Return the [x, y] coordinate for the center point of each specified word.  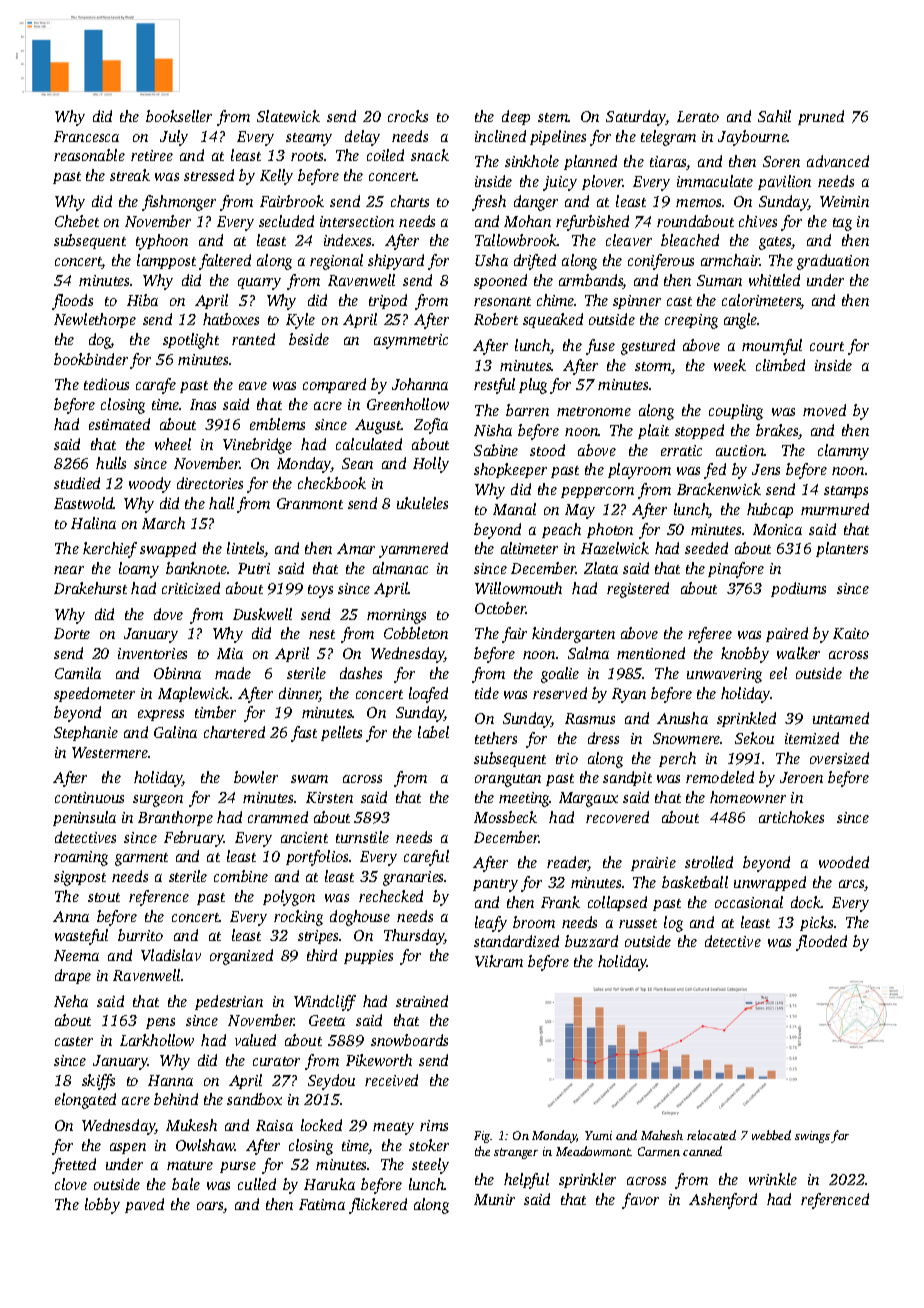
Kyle [300, 321]
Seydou [331, 1082]
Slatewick [288, 116]
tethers [496, 738]
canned [702, 1151]
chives [758, 221]
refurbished [592, 223]
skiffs [98, 1082]
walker [798, 653]
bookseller [179, 116]
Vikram [499, 961]
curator [276, 1061]
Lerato [698, 116]
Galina [175, 732]
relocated [711, 1135]
